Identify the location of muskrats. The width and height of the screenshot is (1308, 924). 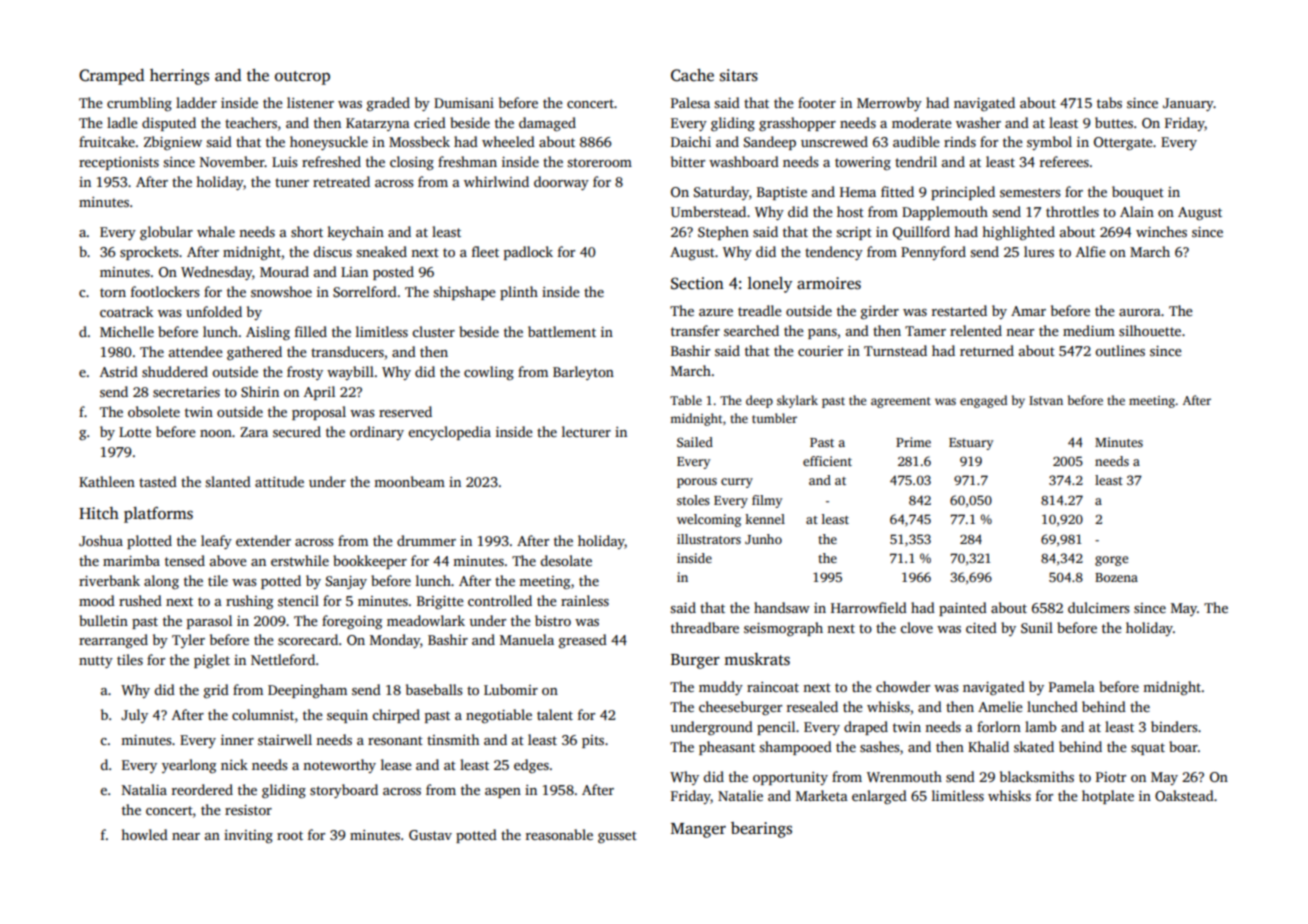
(757, 659).
